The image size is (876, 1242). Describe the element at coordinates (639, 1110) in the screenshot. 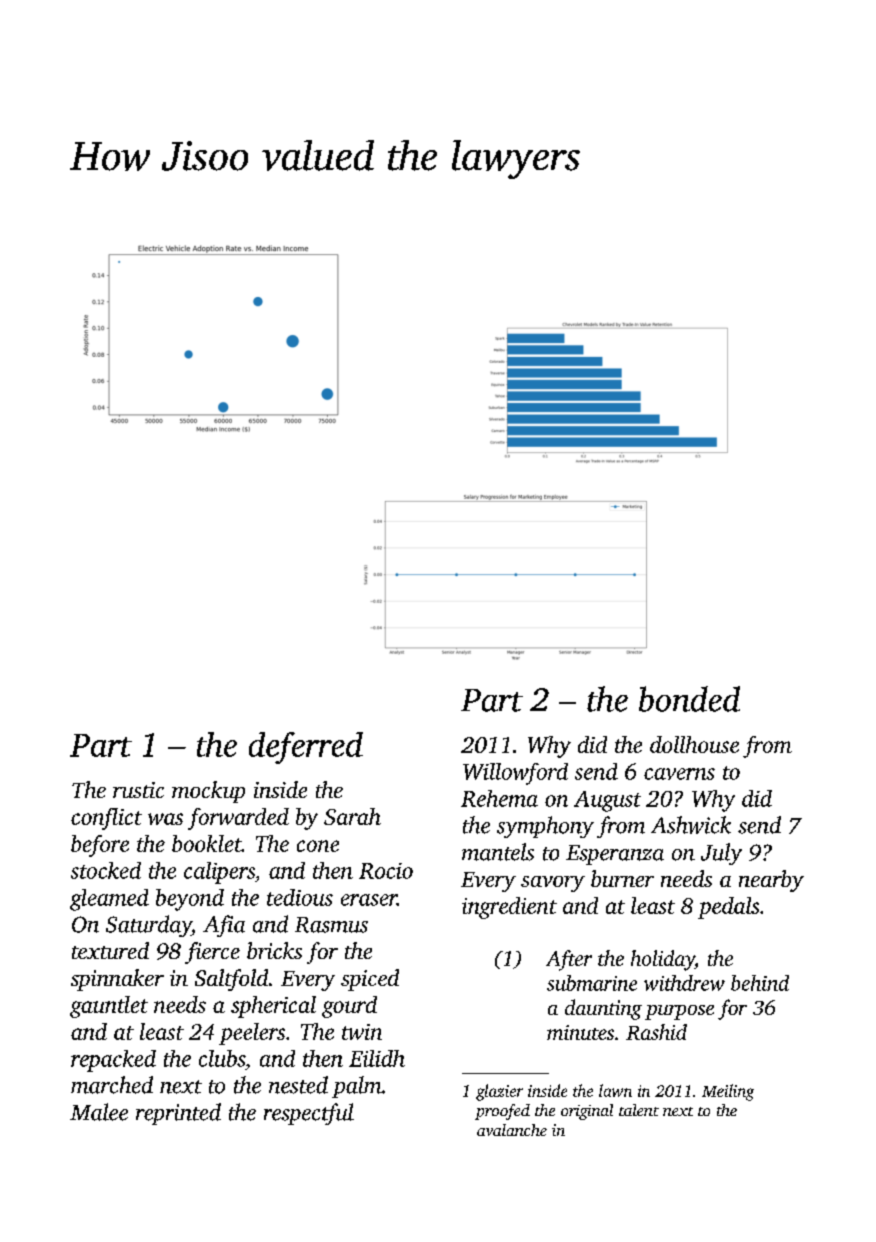

I see `talent` at that location.
